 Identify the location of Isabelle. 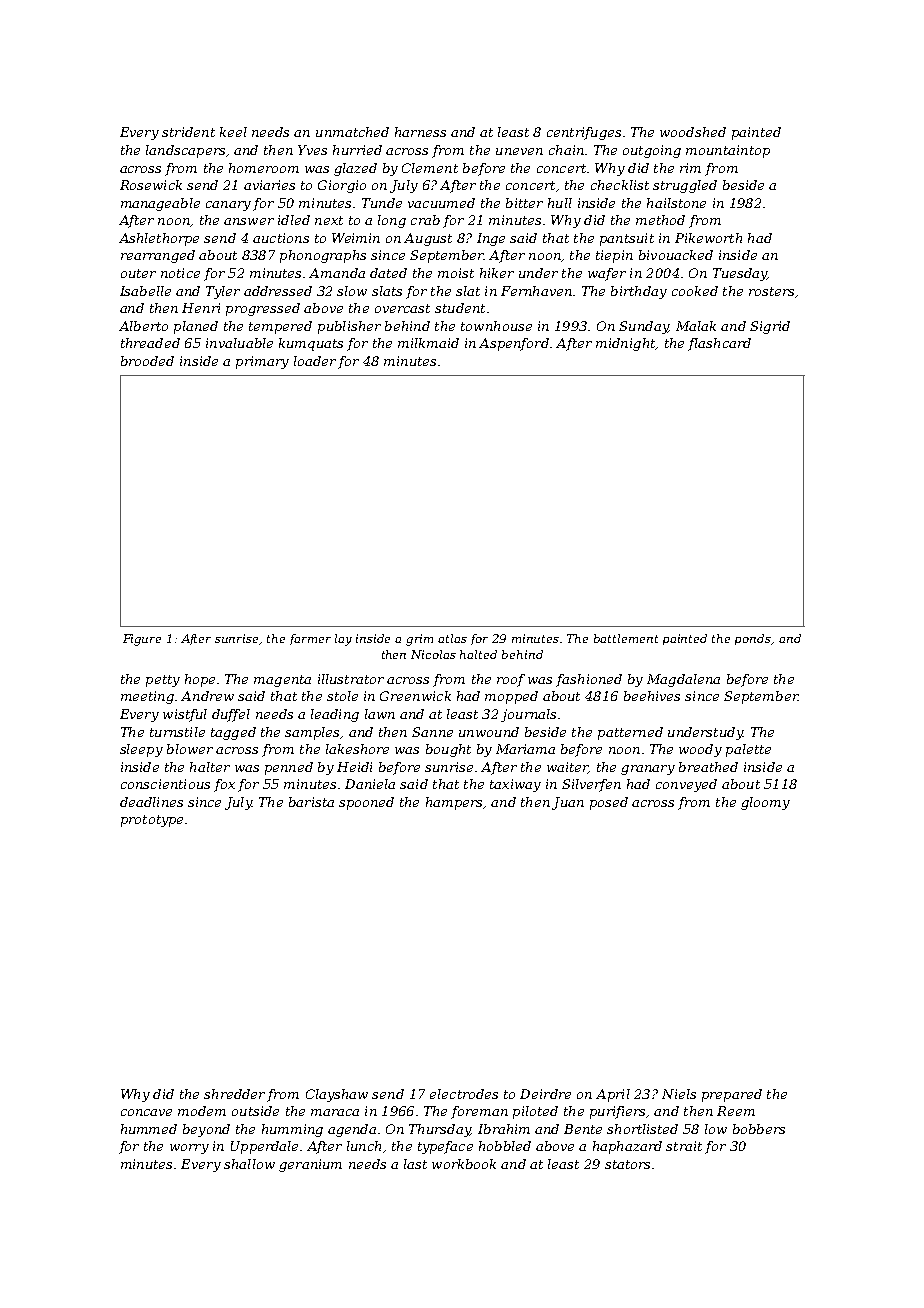
(145, 291).
